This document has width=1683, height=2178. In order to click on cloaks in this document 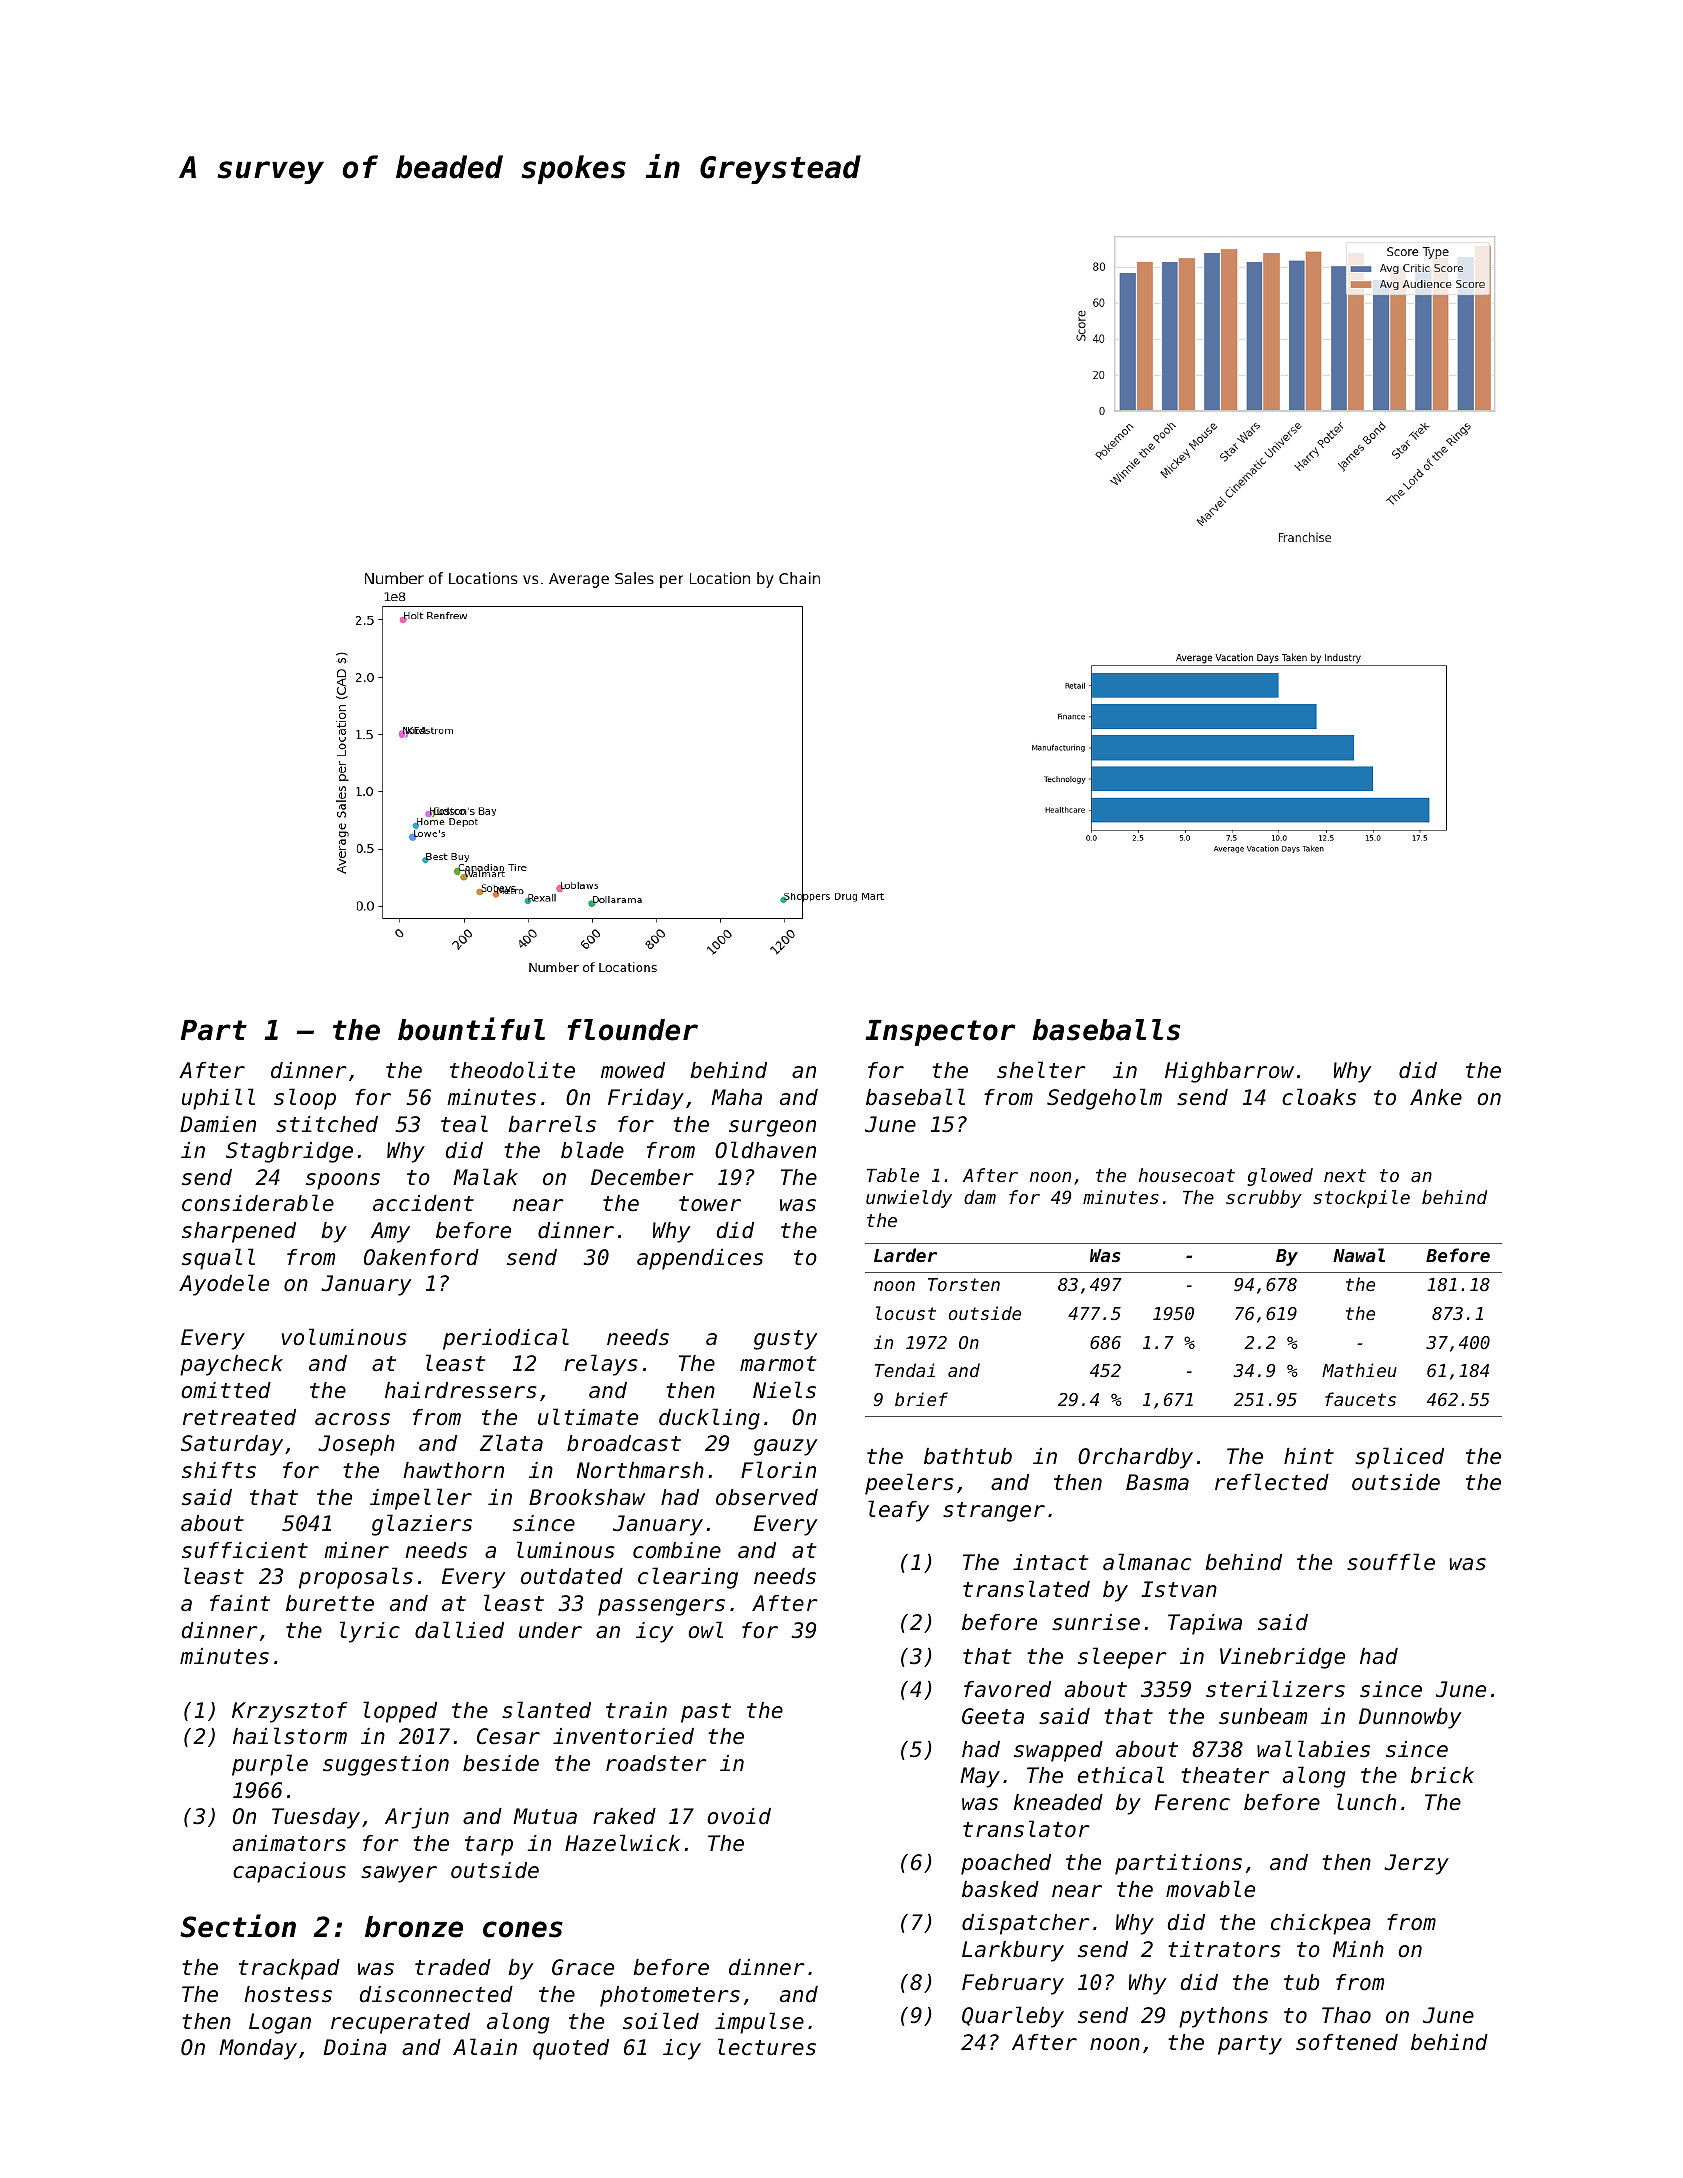, I will do `click(1319, 1097)`.
